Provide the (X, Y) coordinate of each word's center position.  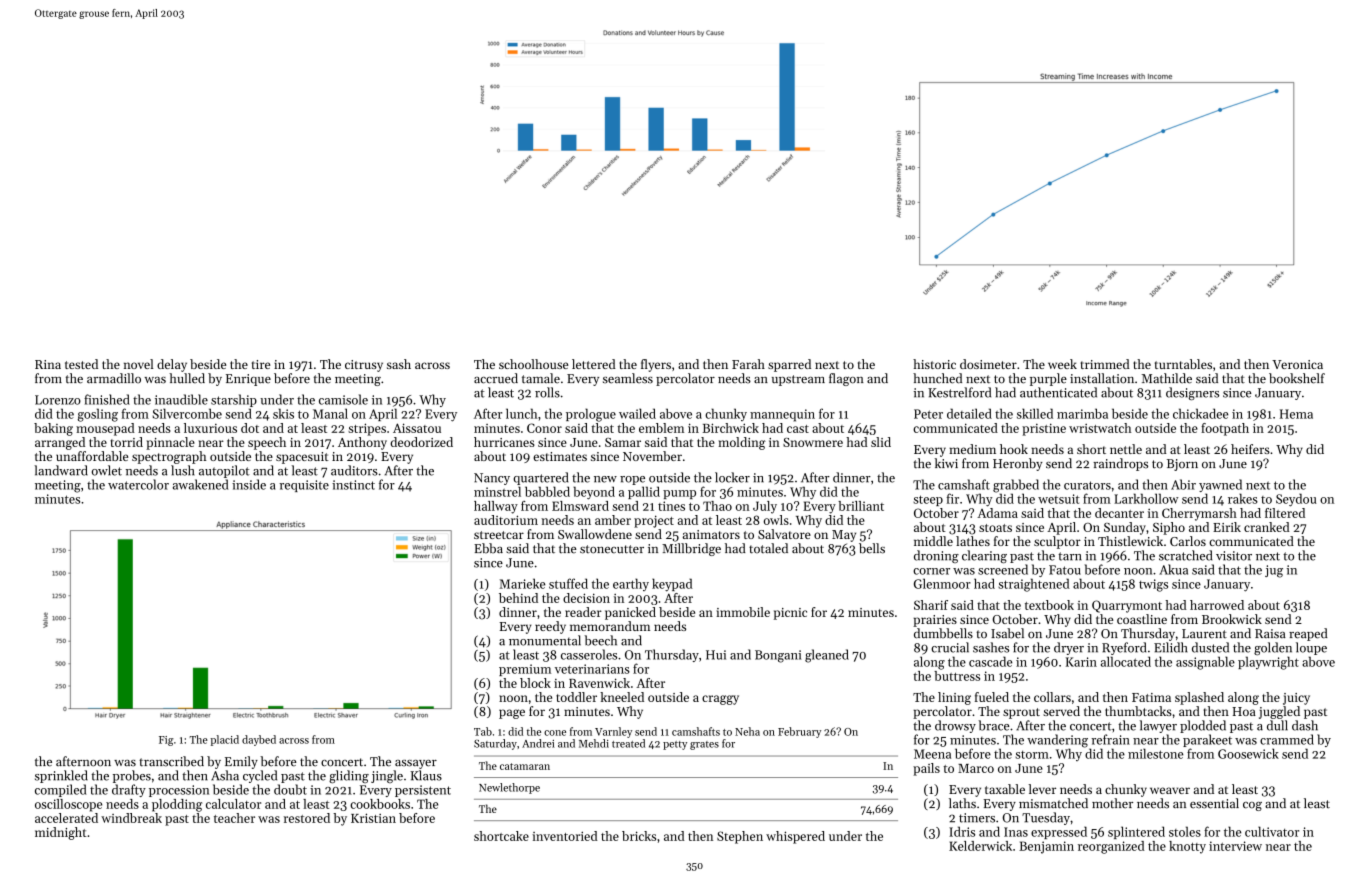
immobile (743, 612)
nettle (1126, 449)
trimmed (1105, 364)
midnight (61, 833)
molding (742, 443)
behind (518, 598)
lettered (594, 364)
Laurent (1204, 634)
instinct (353, 485)
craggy (720, 700)
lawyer (1158, 726)
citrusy (364, 366)
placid (224, 740)
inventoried (565, 836)
